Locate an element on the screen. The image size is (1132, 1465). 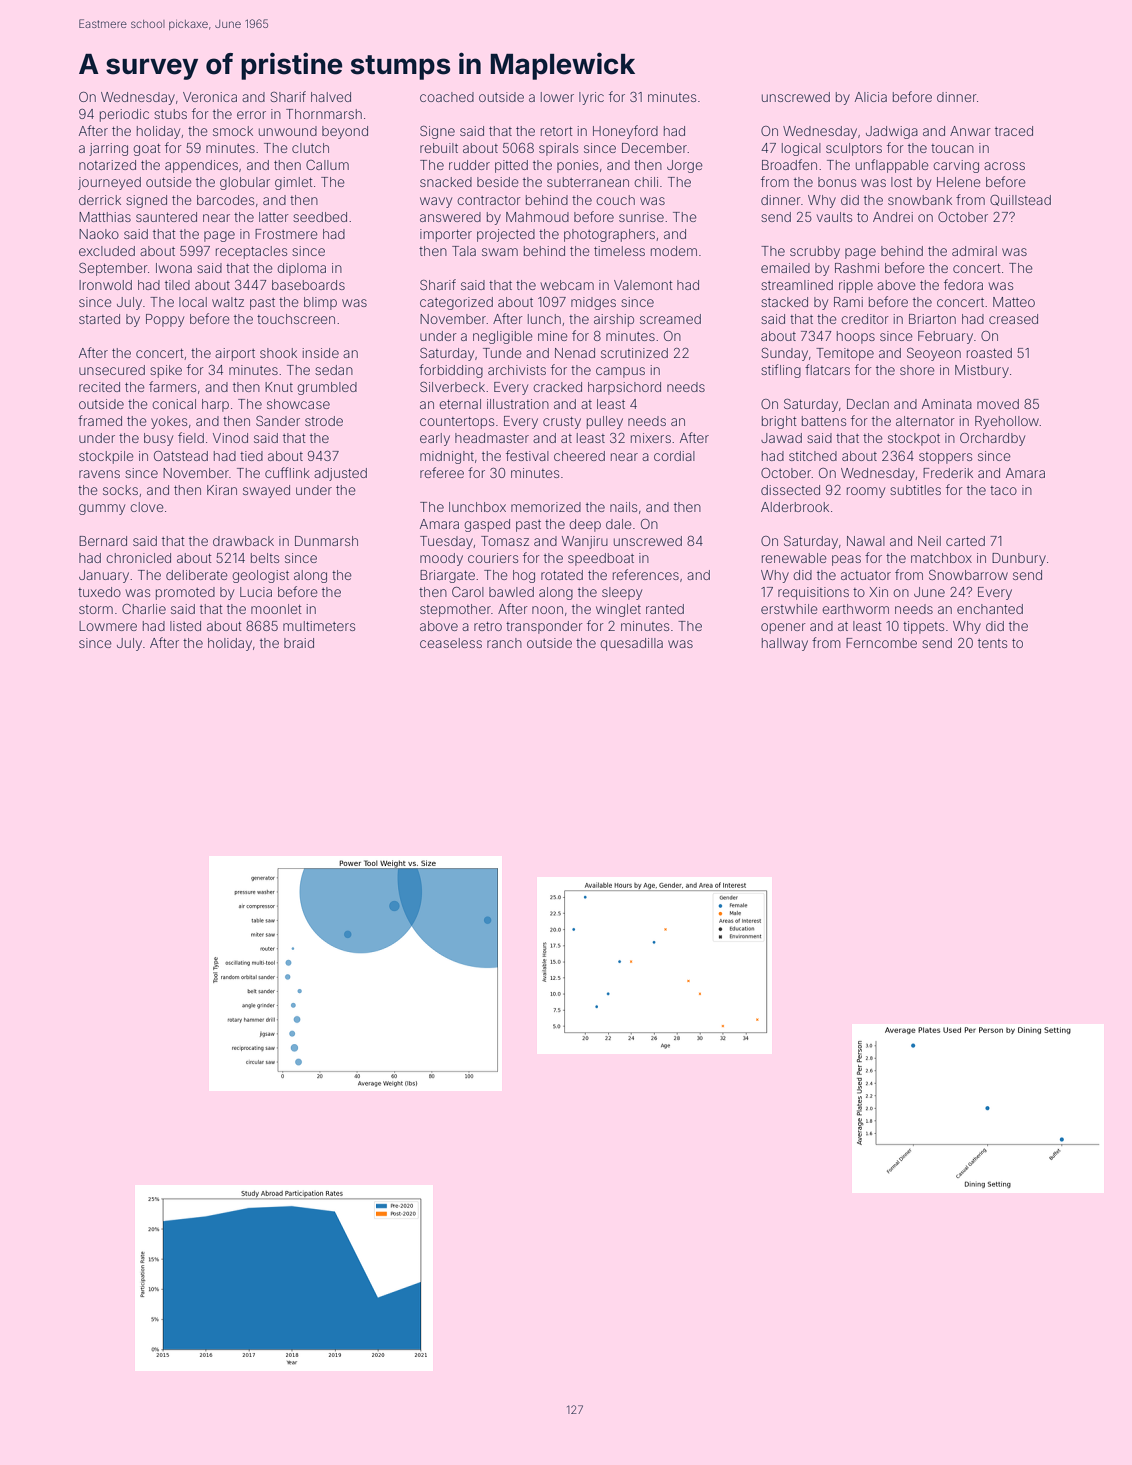
braid is located at coordinates (299, 643).
